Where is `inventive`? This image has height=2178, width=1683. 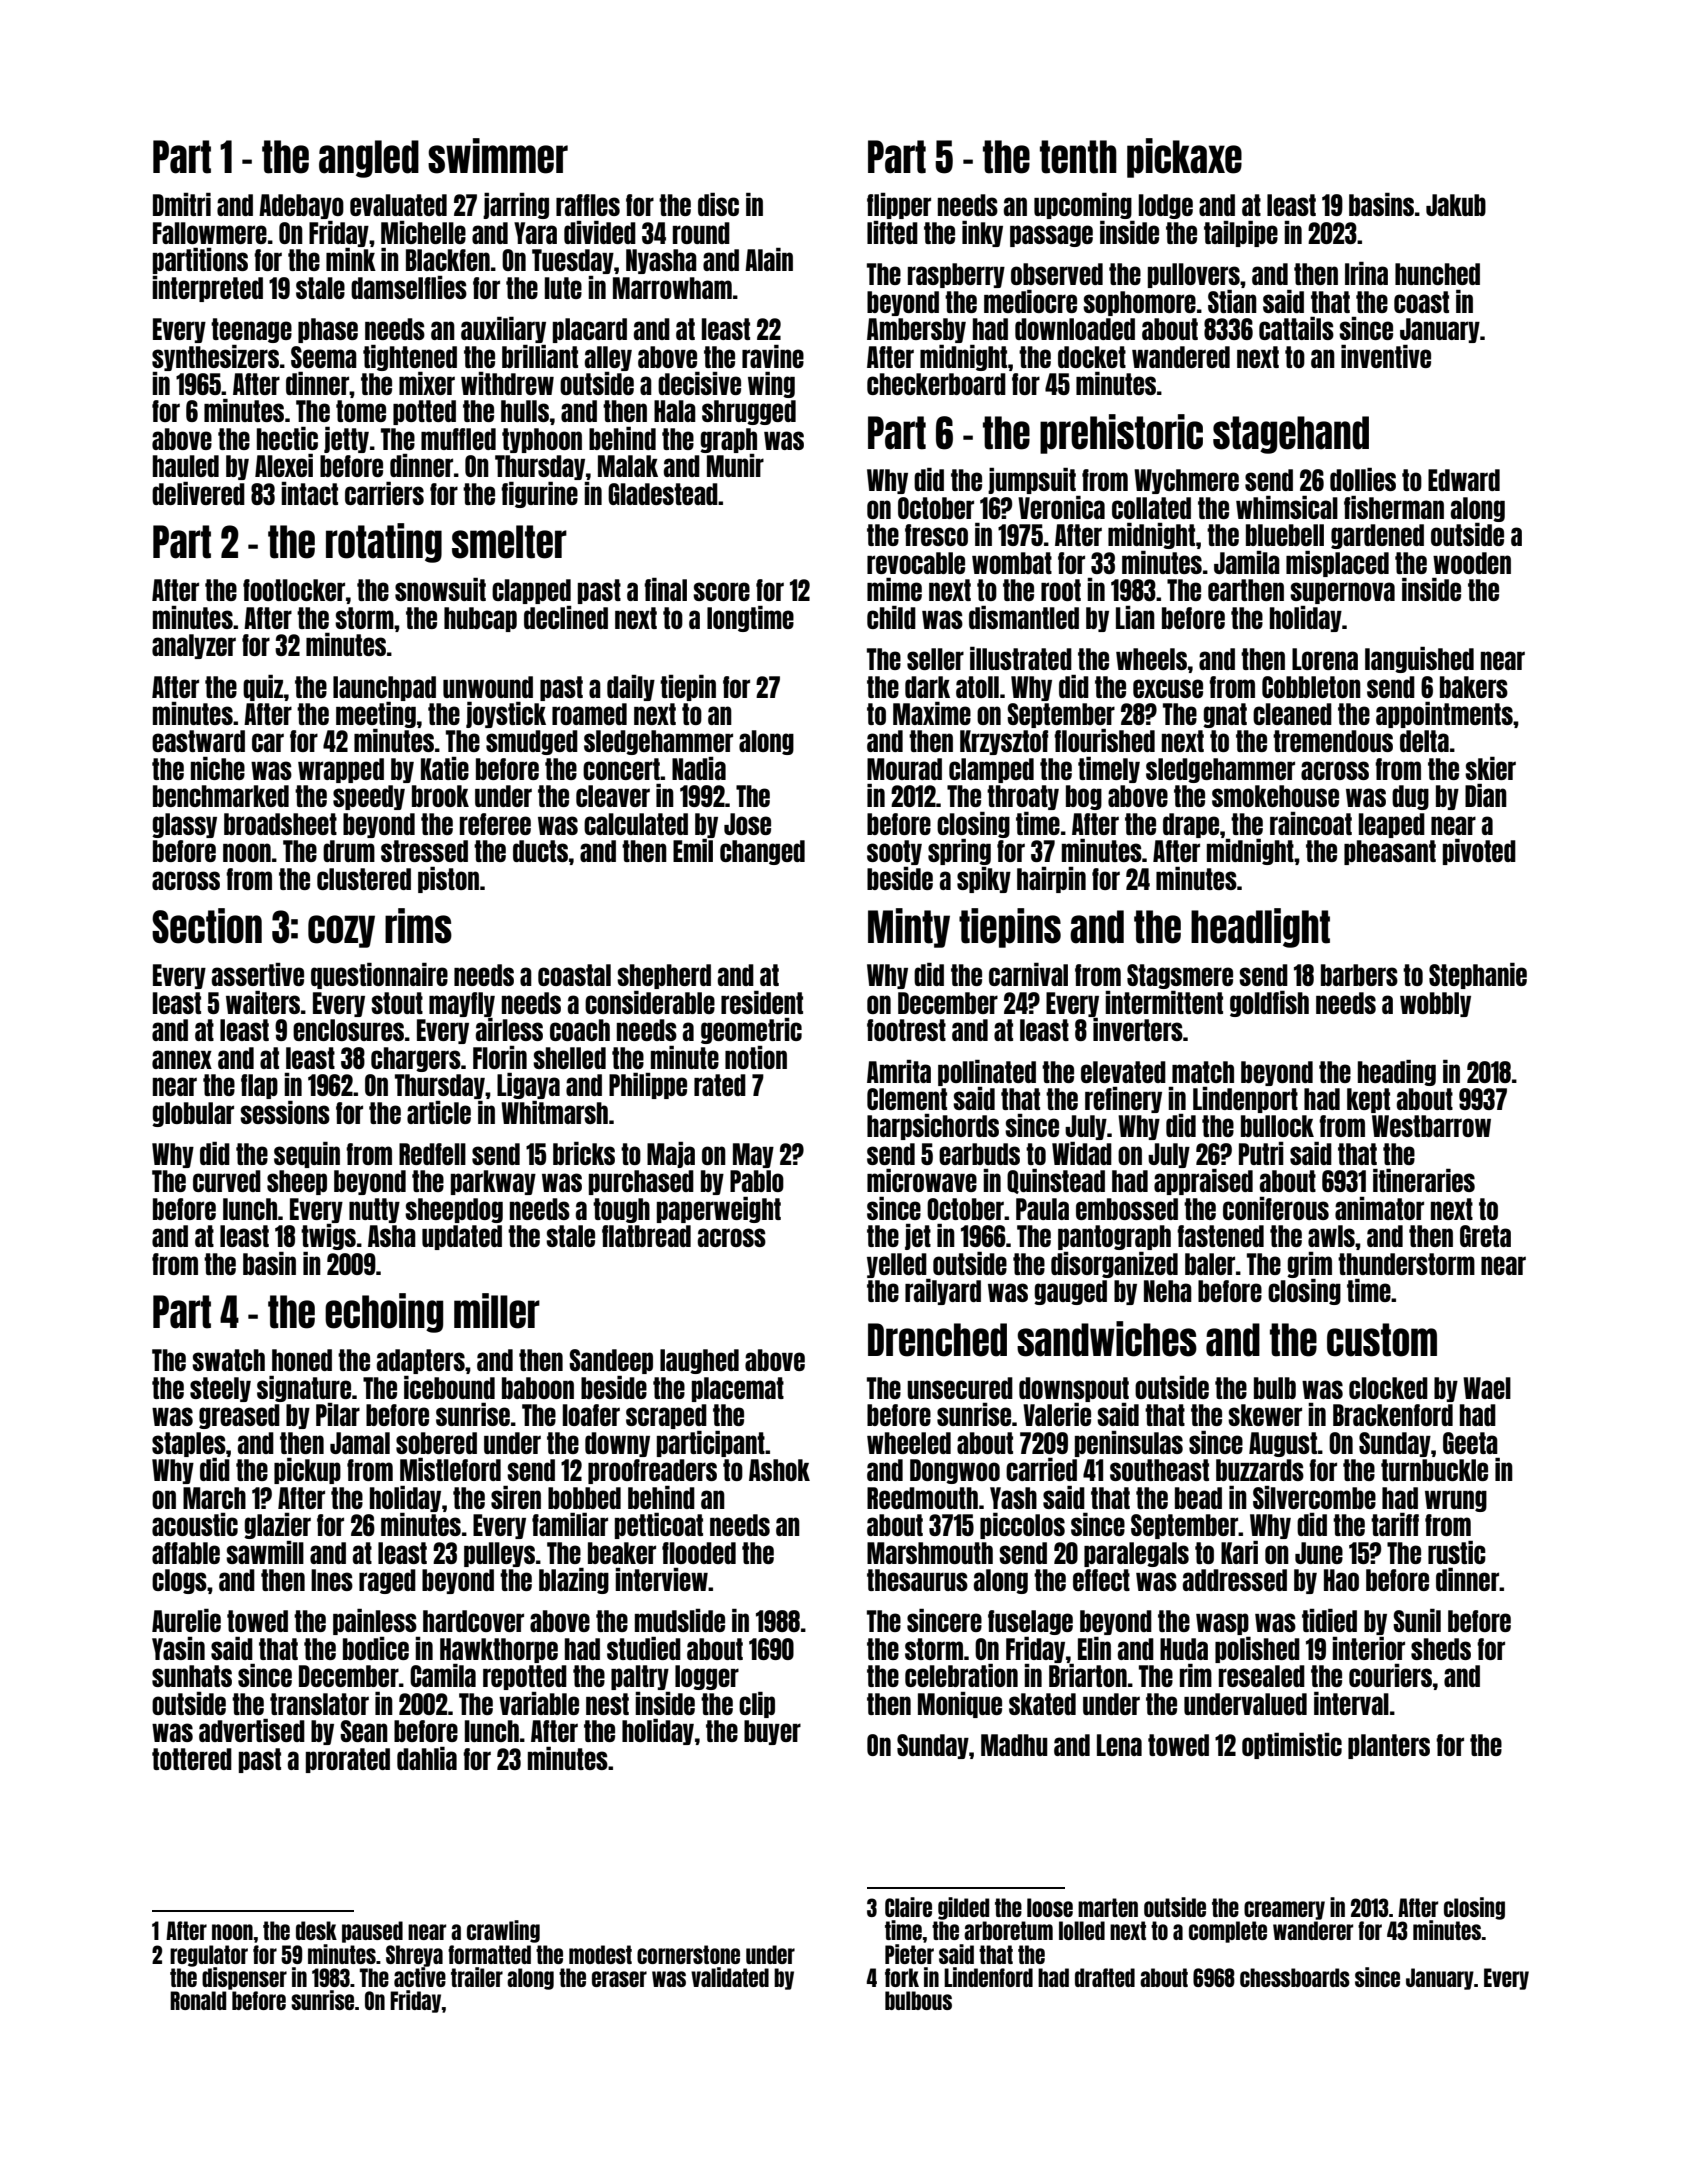 inventive is located at coordinates (1386, 356).
